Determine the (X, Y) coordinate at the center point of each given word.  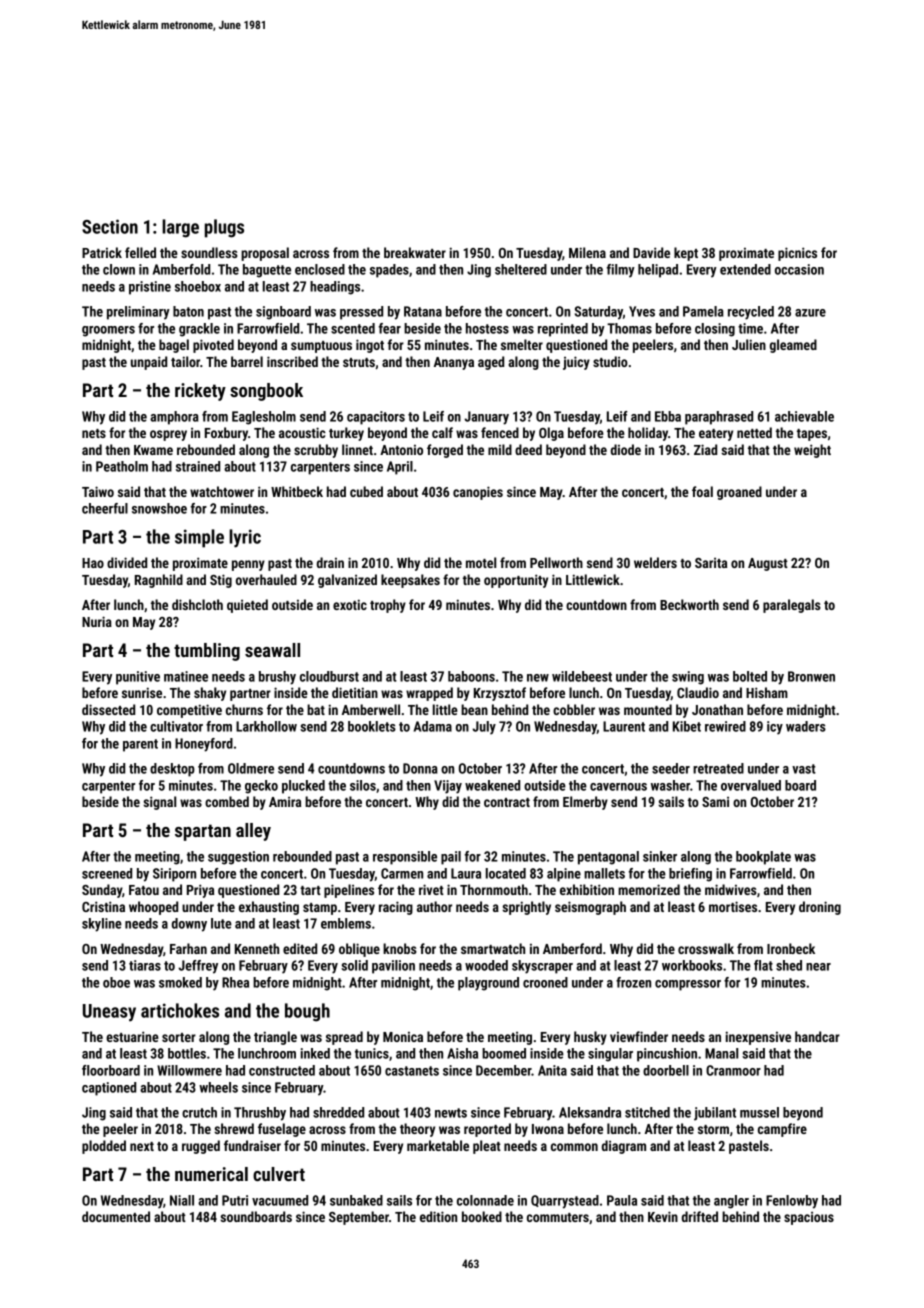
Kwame (153, 450)
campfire (782, 1130)
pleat (487, 1147)
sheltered (521, 269)
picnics (797, 254)
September (359, 1218)
